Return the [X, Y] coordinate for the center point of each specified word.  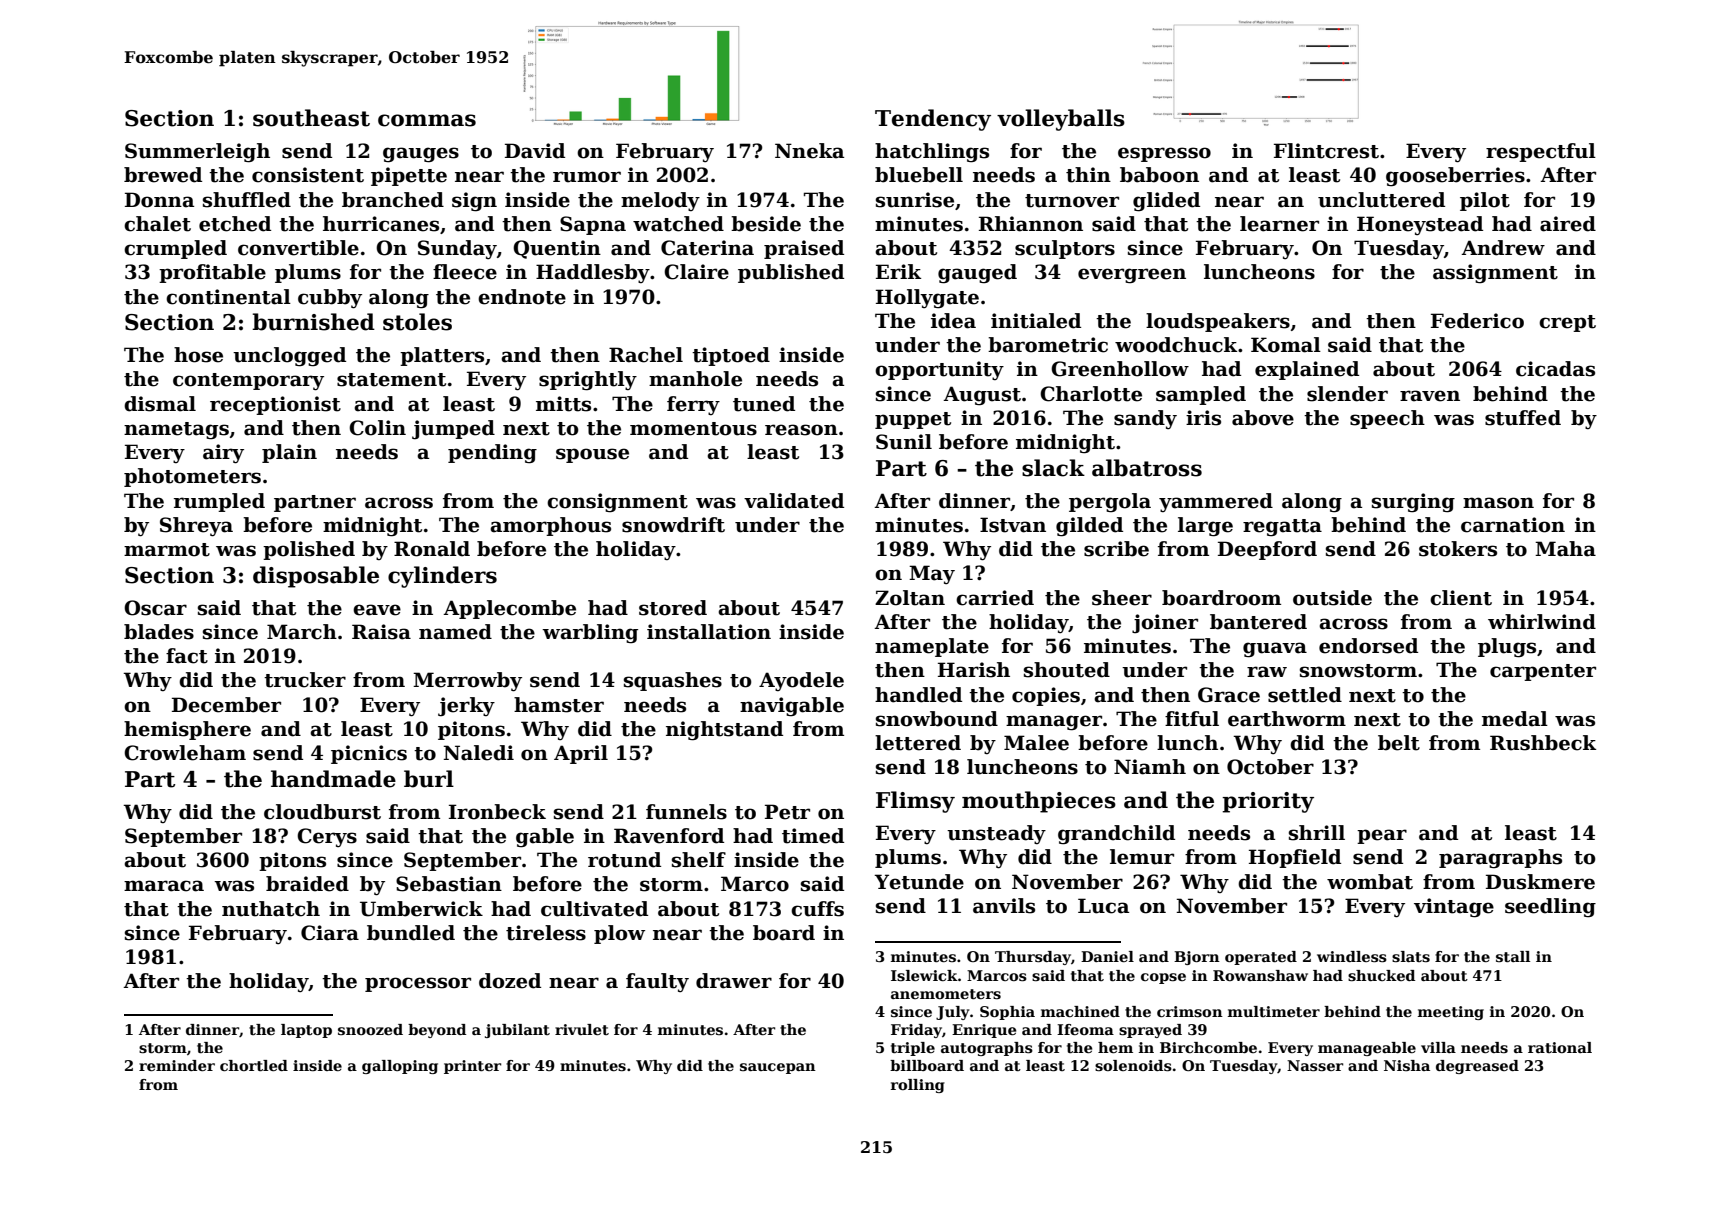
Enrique [984, 1031]
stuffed [1523, 418]
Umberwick [421, 909]
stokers [1458, 549]
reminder [177, 1065]
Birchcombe [1208, 1047]
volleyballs [1061, 120]
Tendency [933, 120]
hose [198, 355]
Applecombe [509, 609]
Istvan [1013, 525]
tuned [764, 404]
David [535, 151]
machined [1080, 1011]
